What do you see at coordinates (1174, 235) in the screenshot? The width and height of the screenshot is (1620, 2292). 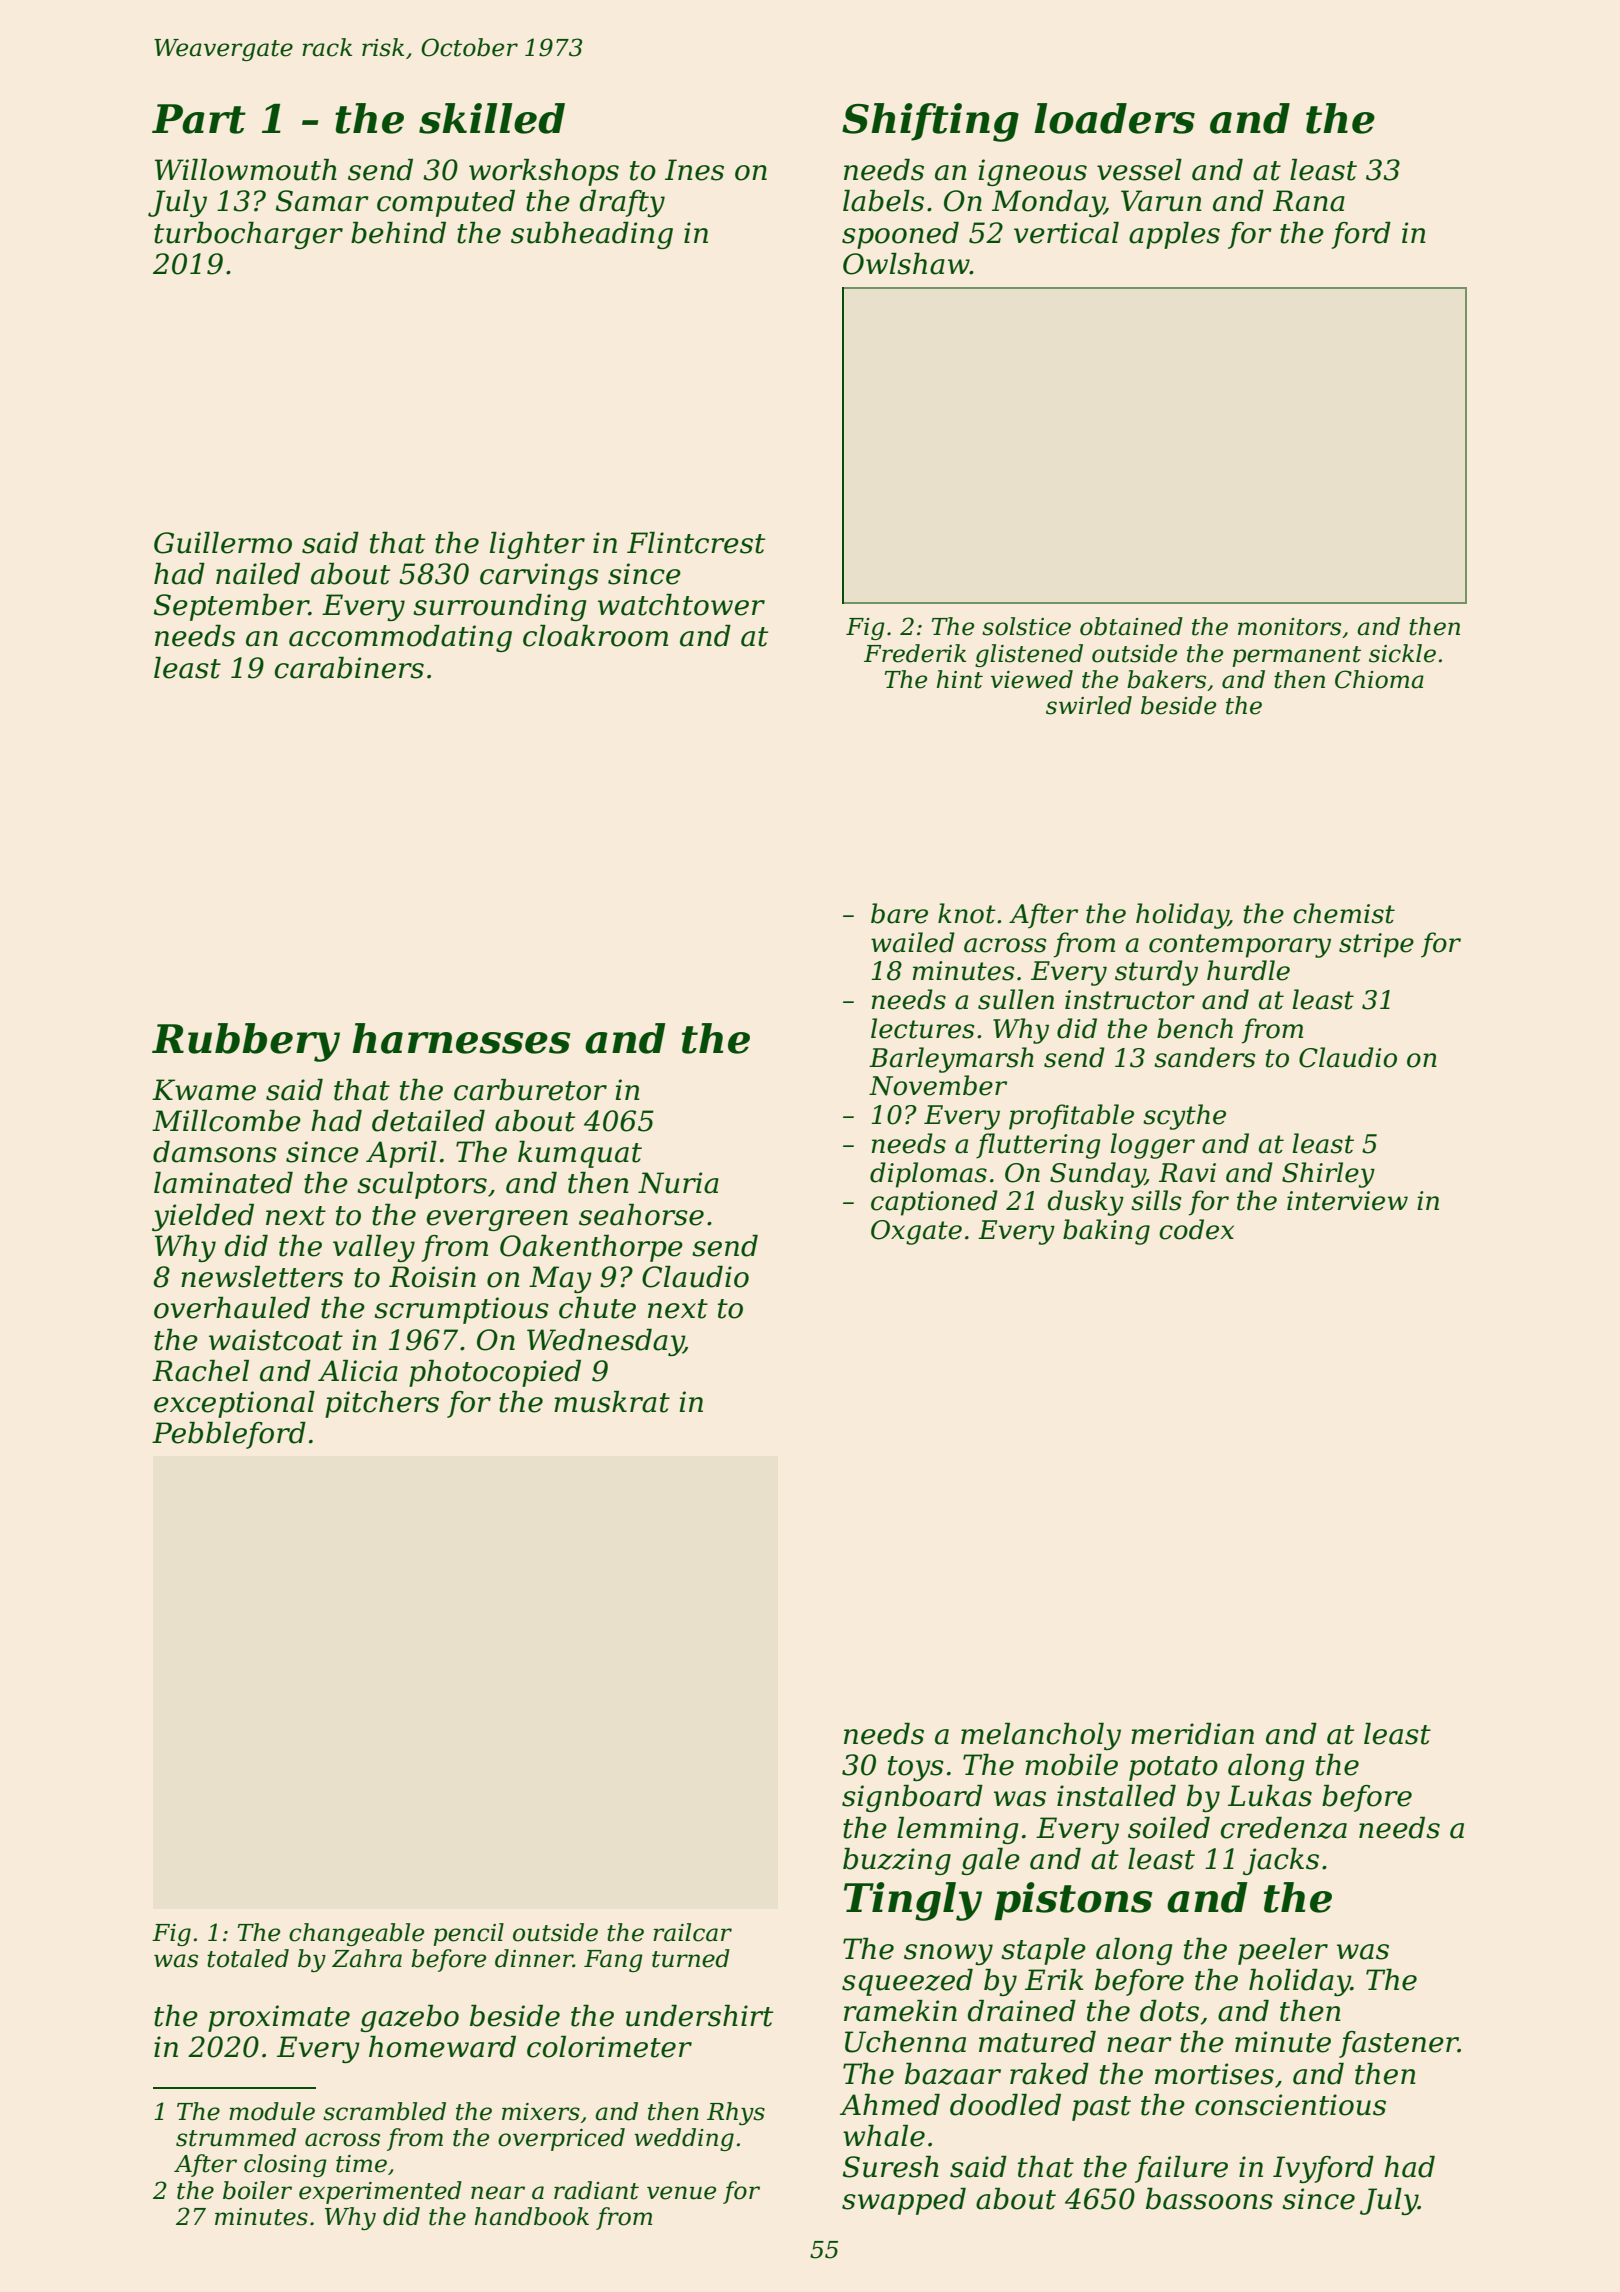 I see `apples` at bounding box center [1174, 235].
